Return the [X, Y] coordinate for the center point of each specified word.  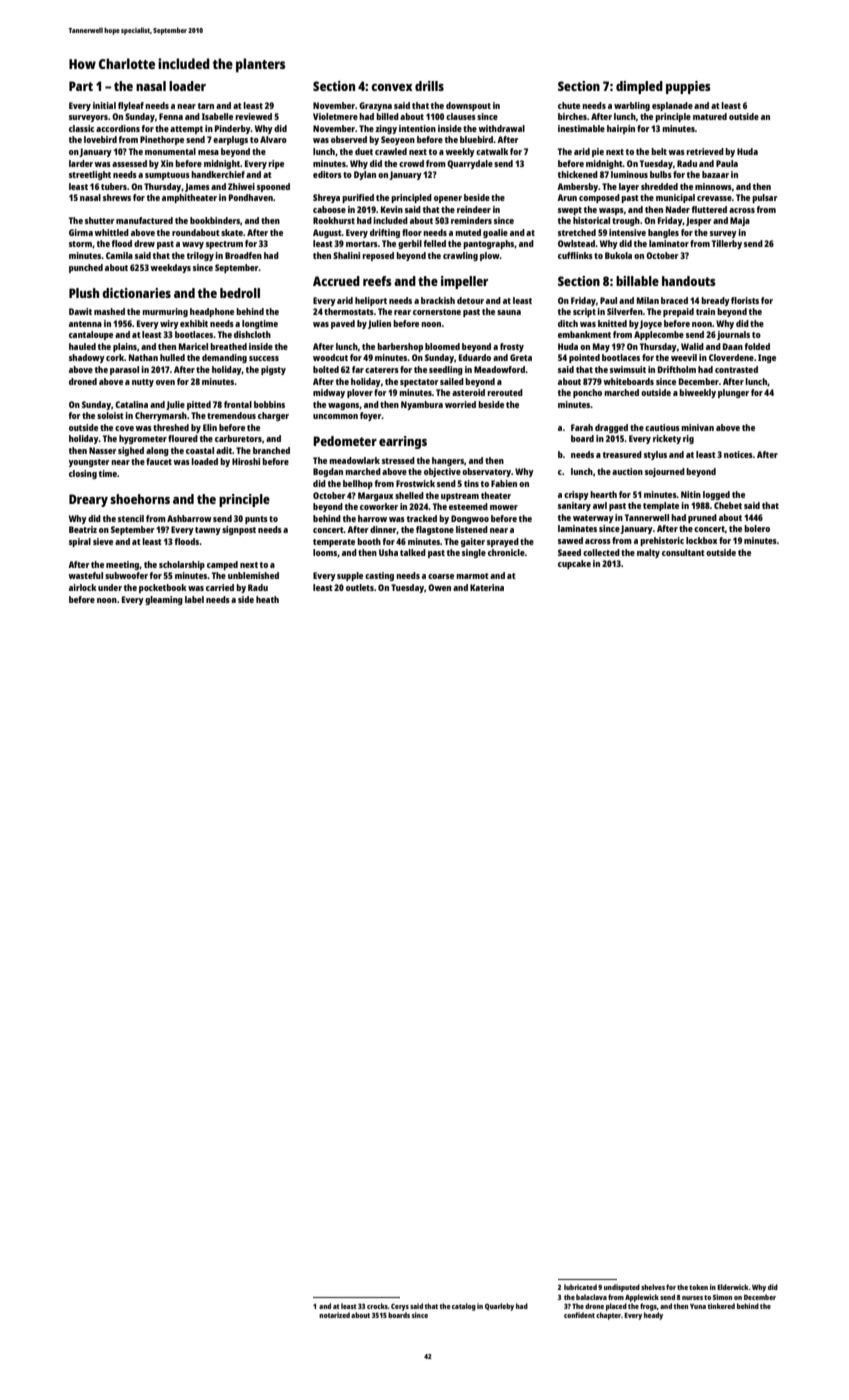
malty [648, 553]
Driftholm [677, 369]
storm [80, 244]
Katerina [487, 587]
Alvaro [273, 139]
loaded [204, 461]
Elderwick [733, 1287]
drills [429, 86]
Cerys [400, 1307]
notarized [334, 1315]
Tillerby [727, 244]
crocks [377, 1306]
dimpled [639, 87]
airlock [83, 587]
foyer [370, 416]
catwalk [492, 151]
